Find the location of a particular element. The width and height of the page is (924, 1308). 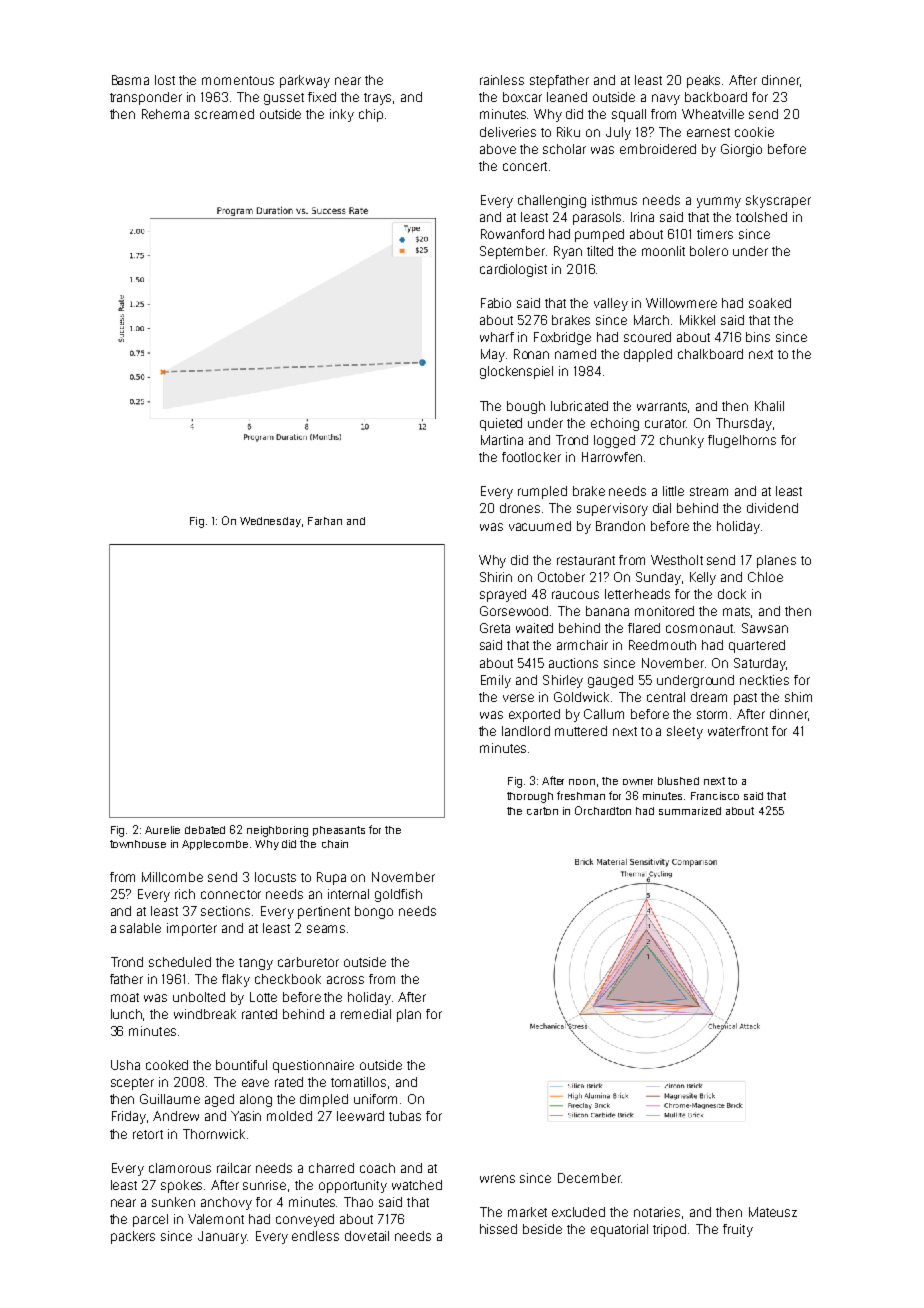

tubas is located at coordinates (405, 1116).
